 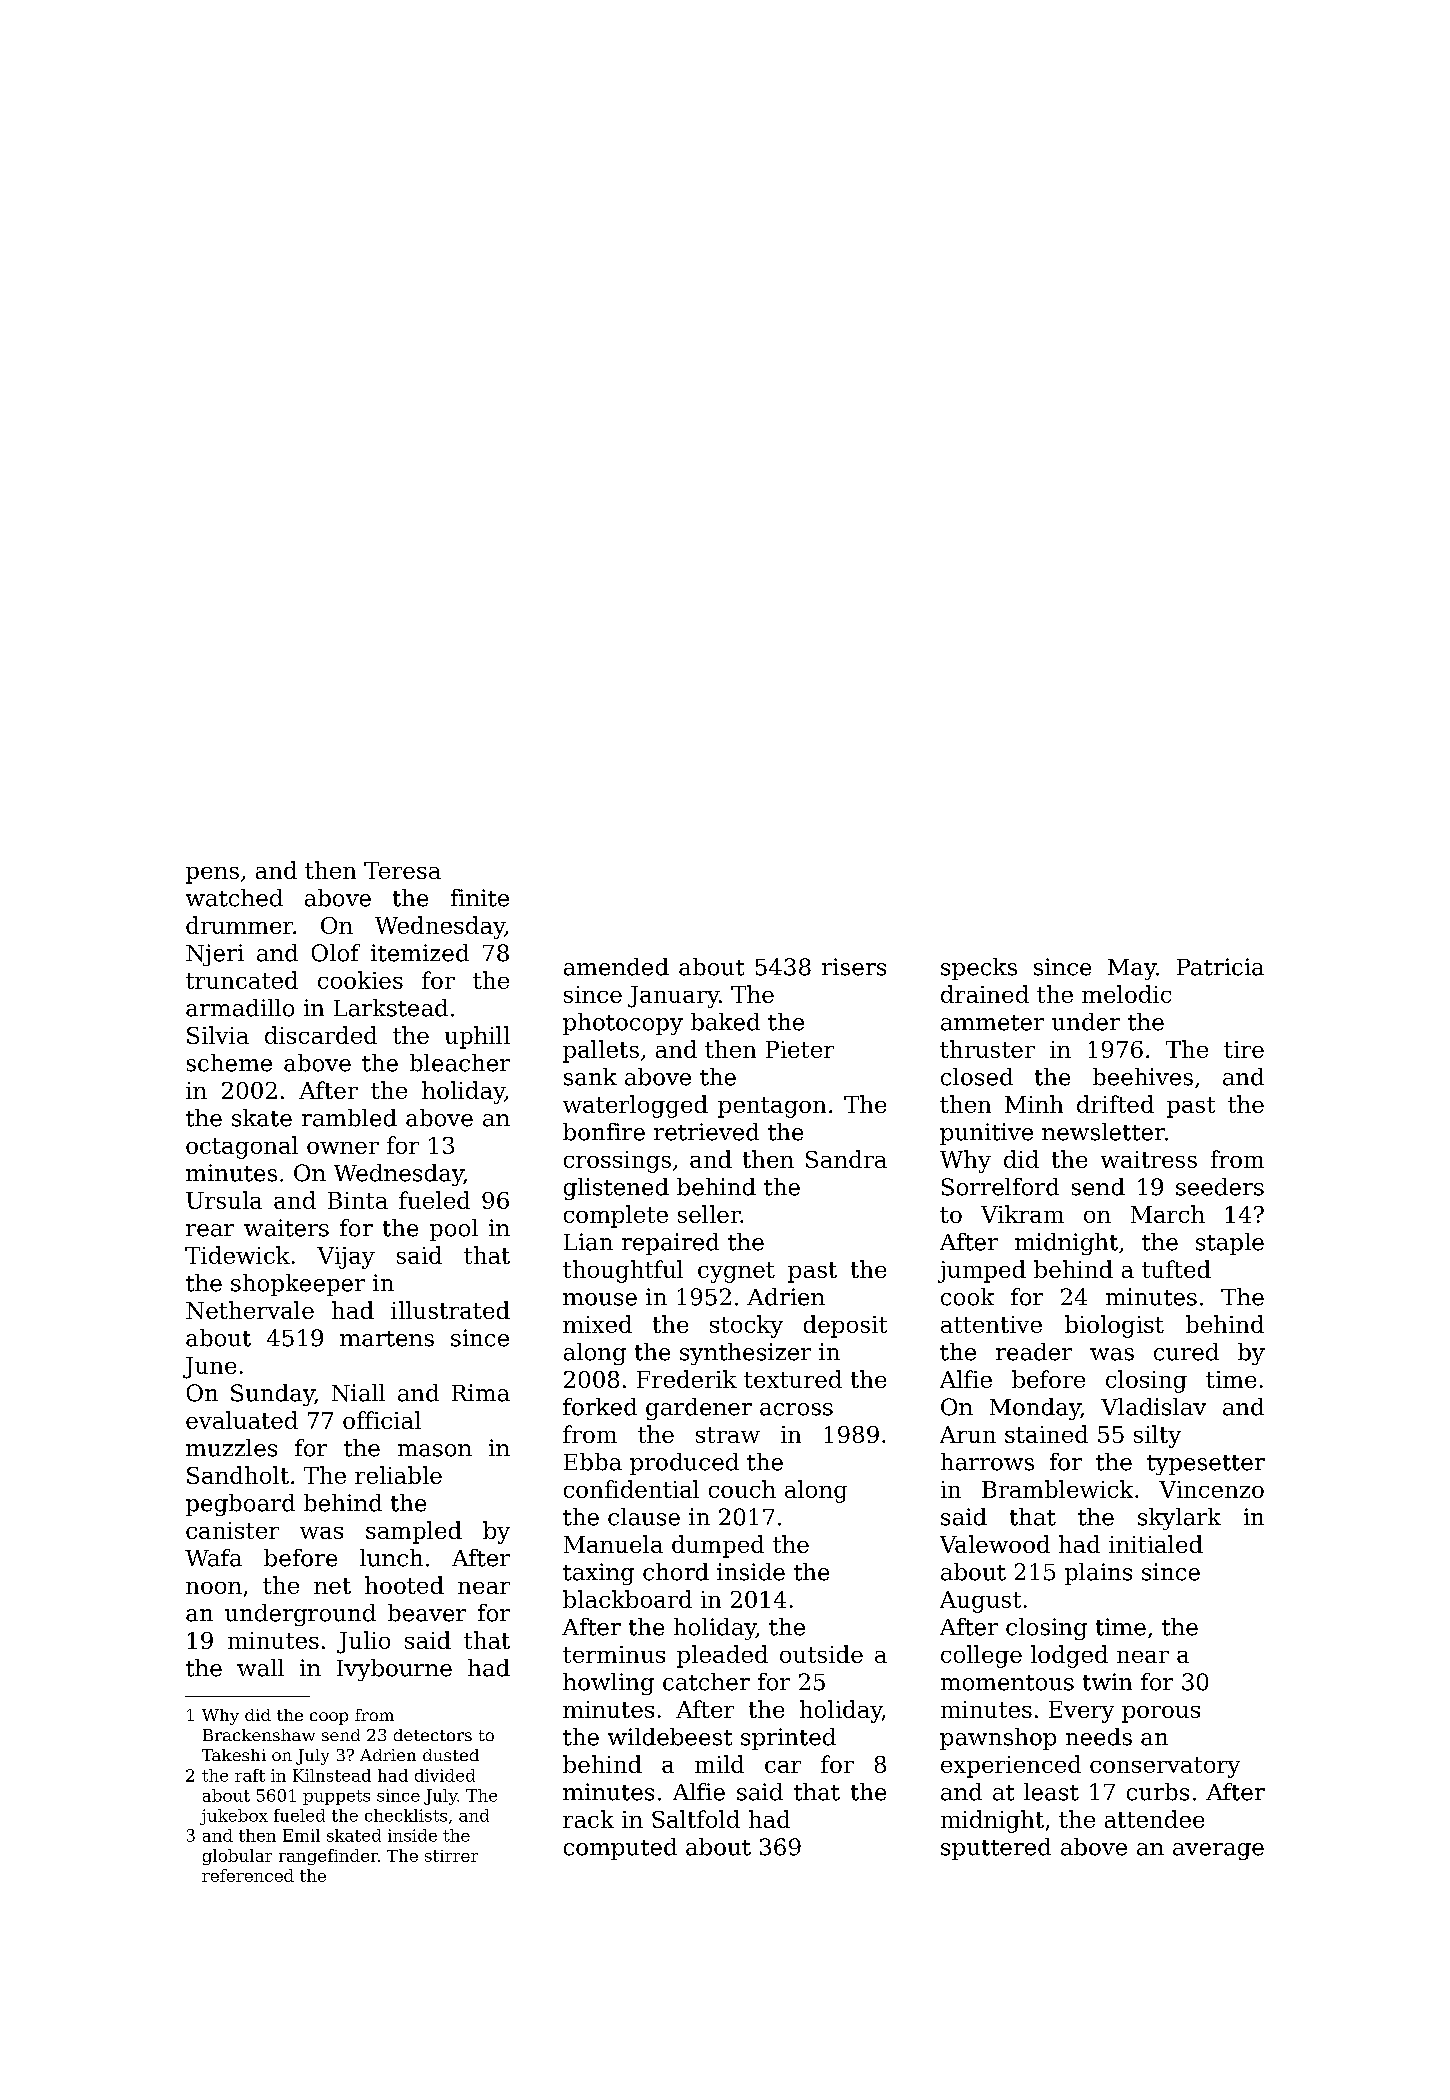 What do you see at coordinates (234, 1817) in the screenshot?
I see `jukebox` at bounding box center [234, 1817].
